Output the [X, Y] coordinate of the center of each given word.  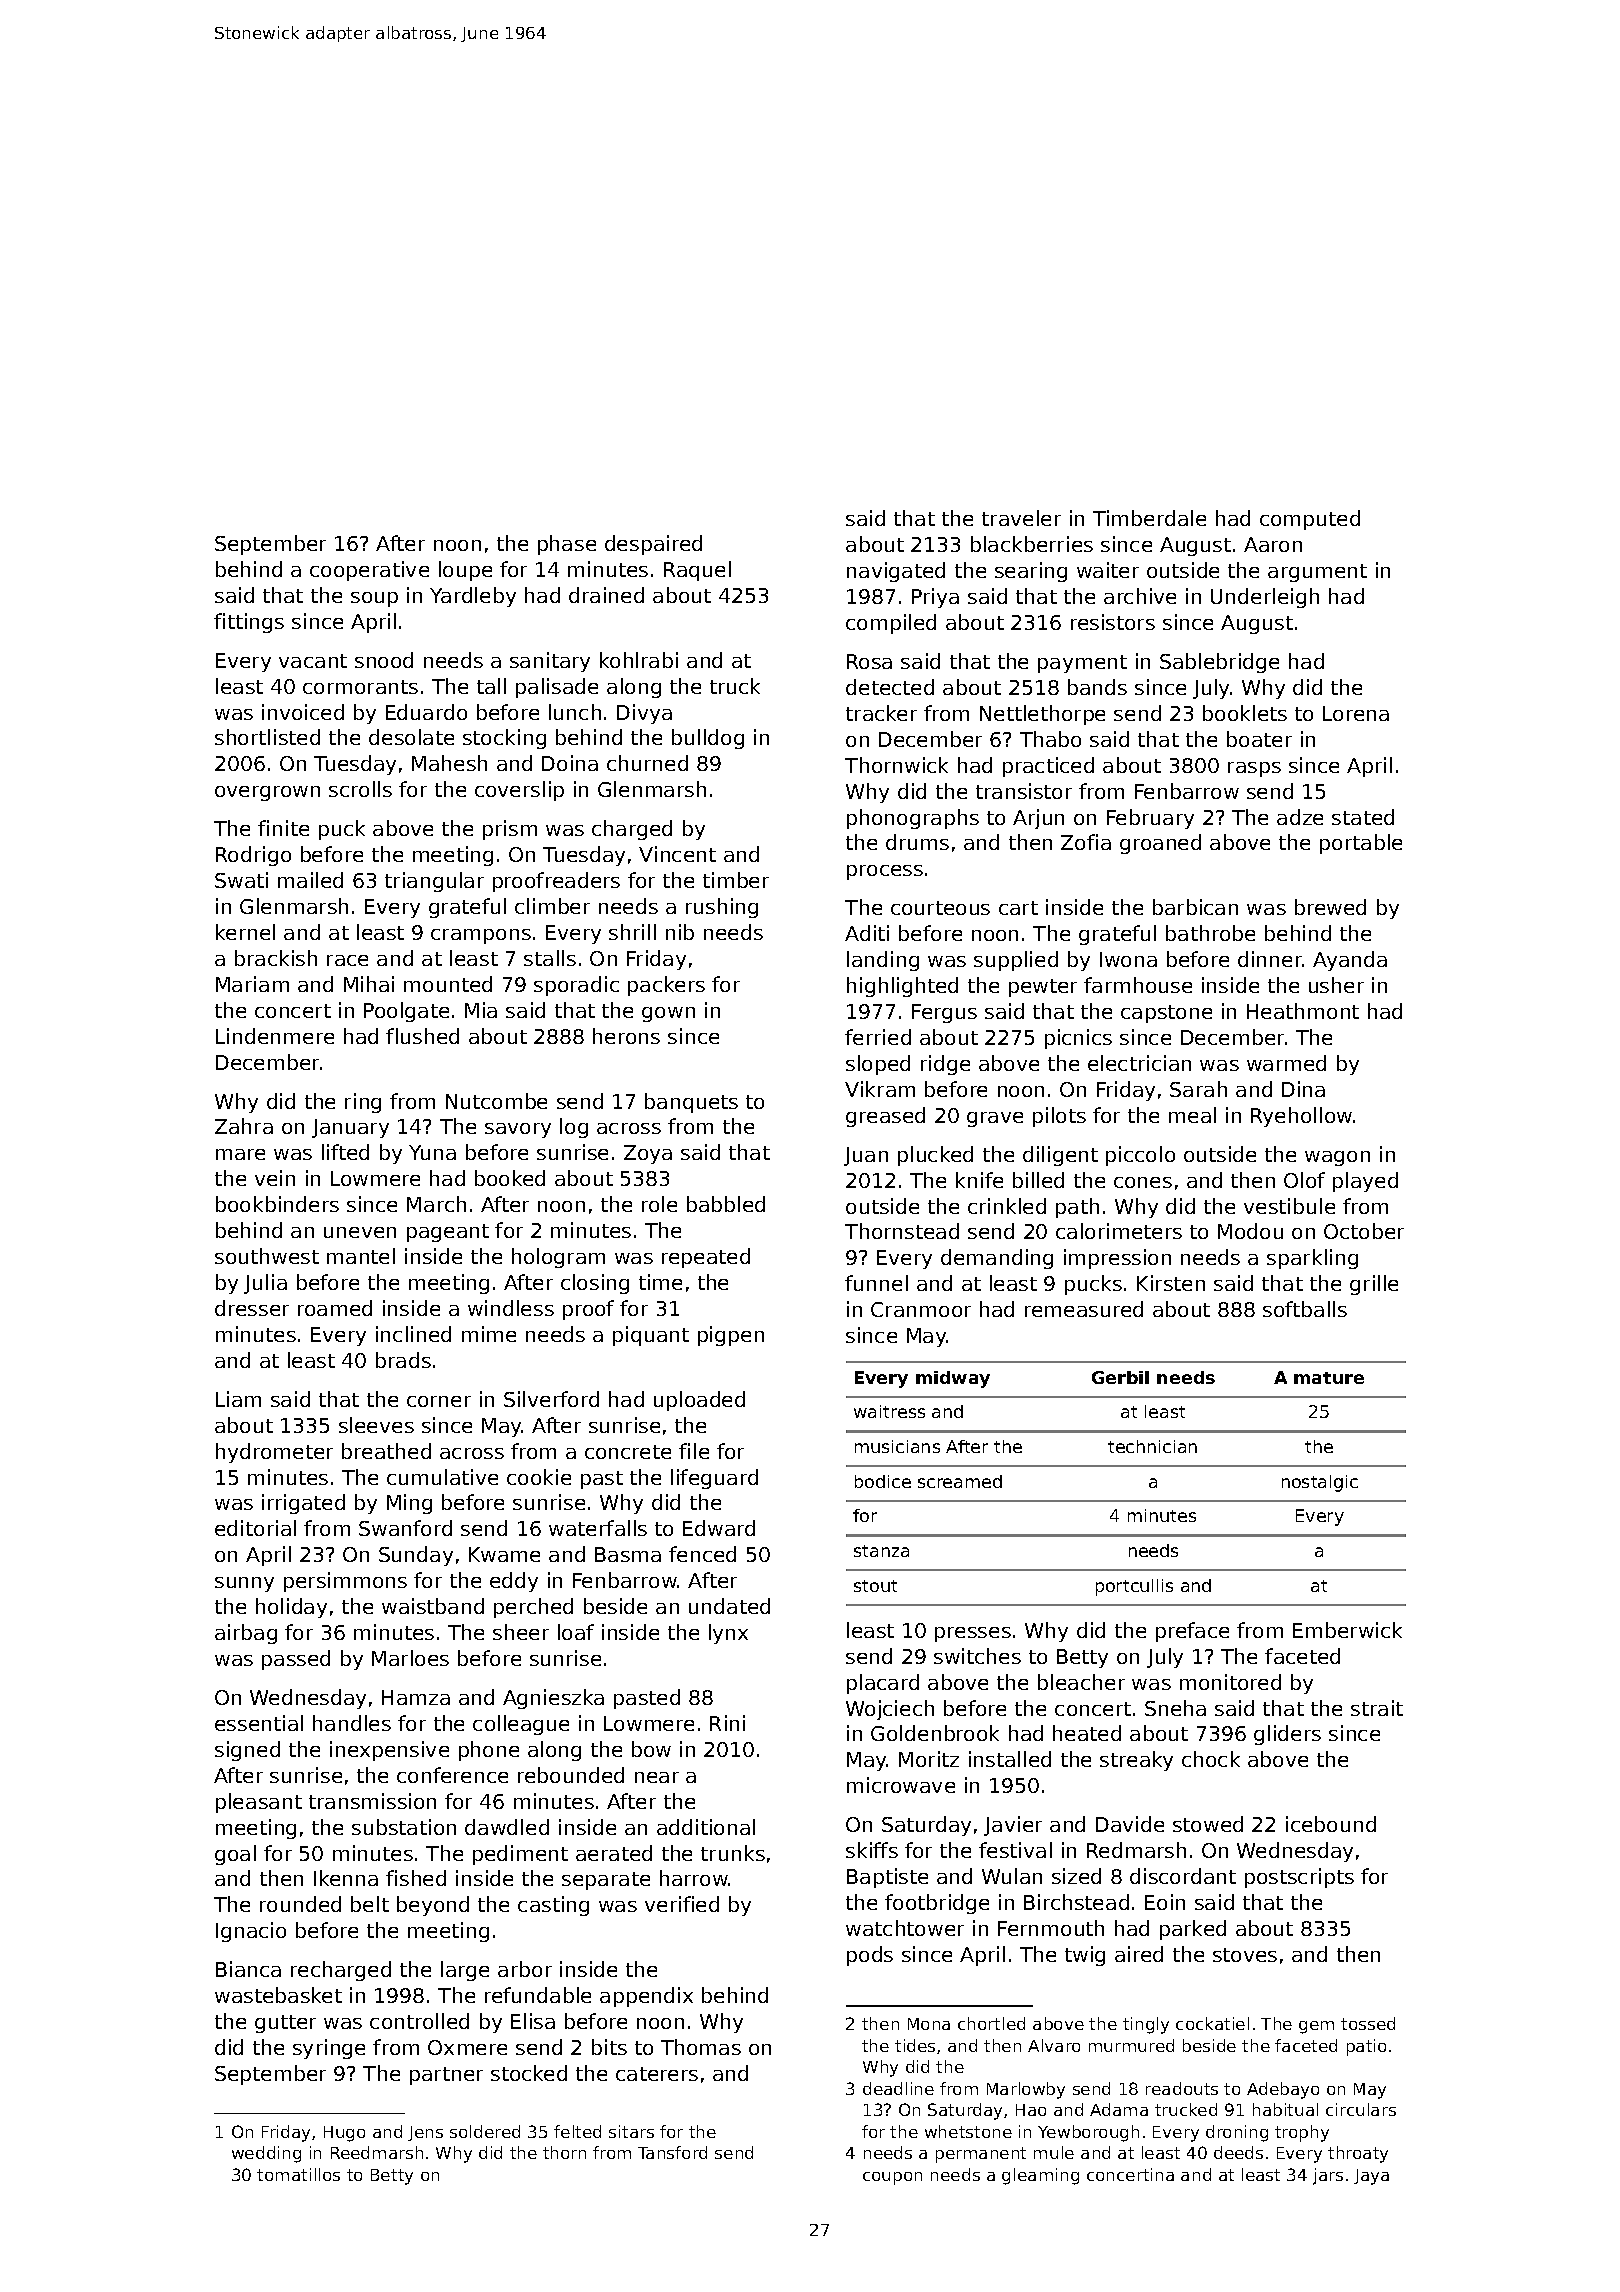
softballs [1305, 1309]
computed [1310, 520]
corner [439, 1401]
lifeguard [714, 1479]
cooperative [369, 571]
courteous [940, 908]
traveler [1021, 518]
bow [651, 1749]
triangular [434, 882]
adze [1300, 817]
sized [1076, 1876]
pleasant [259, 1803]
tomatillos [298, 2174]
